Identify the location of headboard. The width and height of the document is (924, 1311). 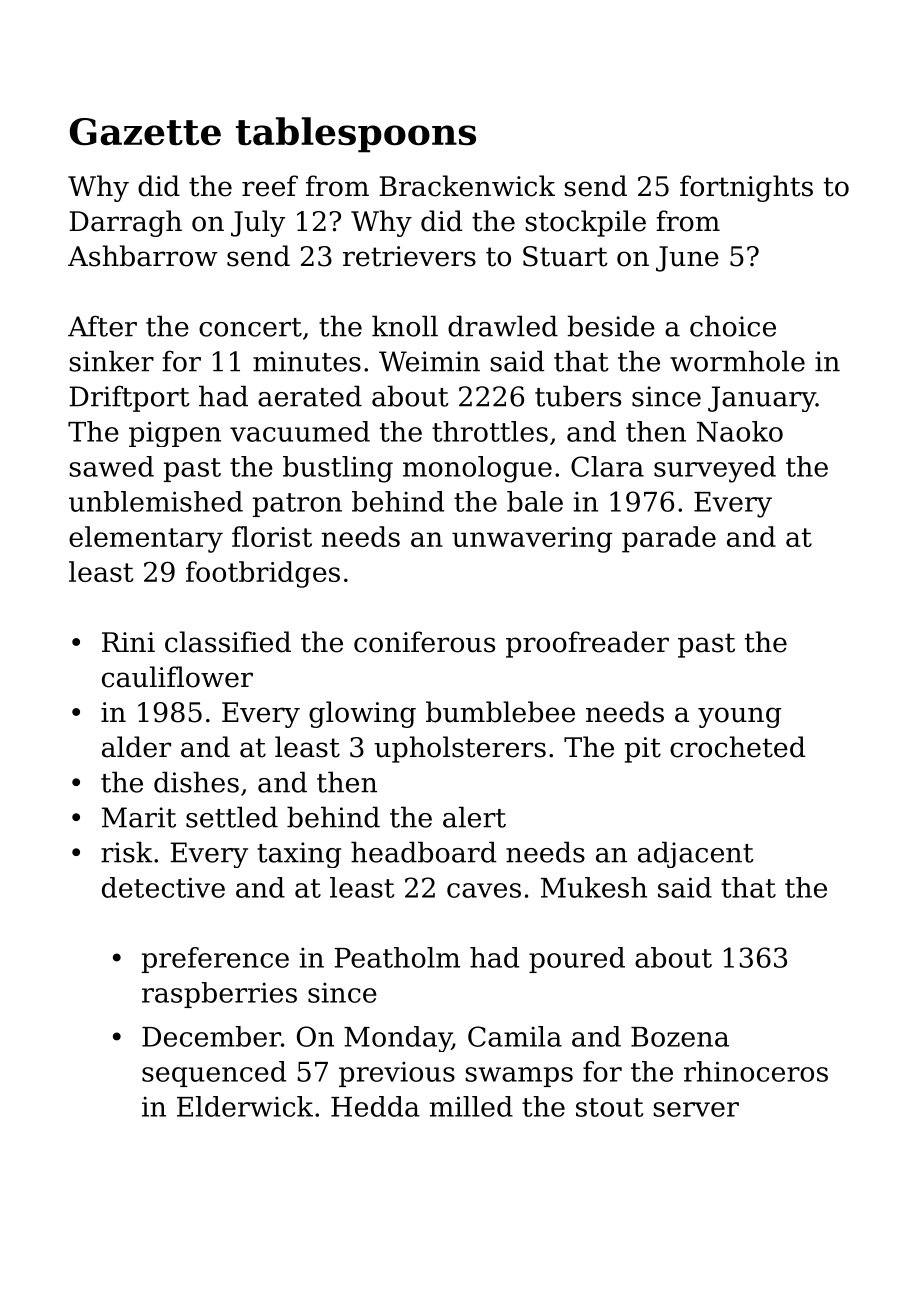
(423, 852).
